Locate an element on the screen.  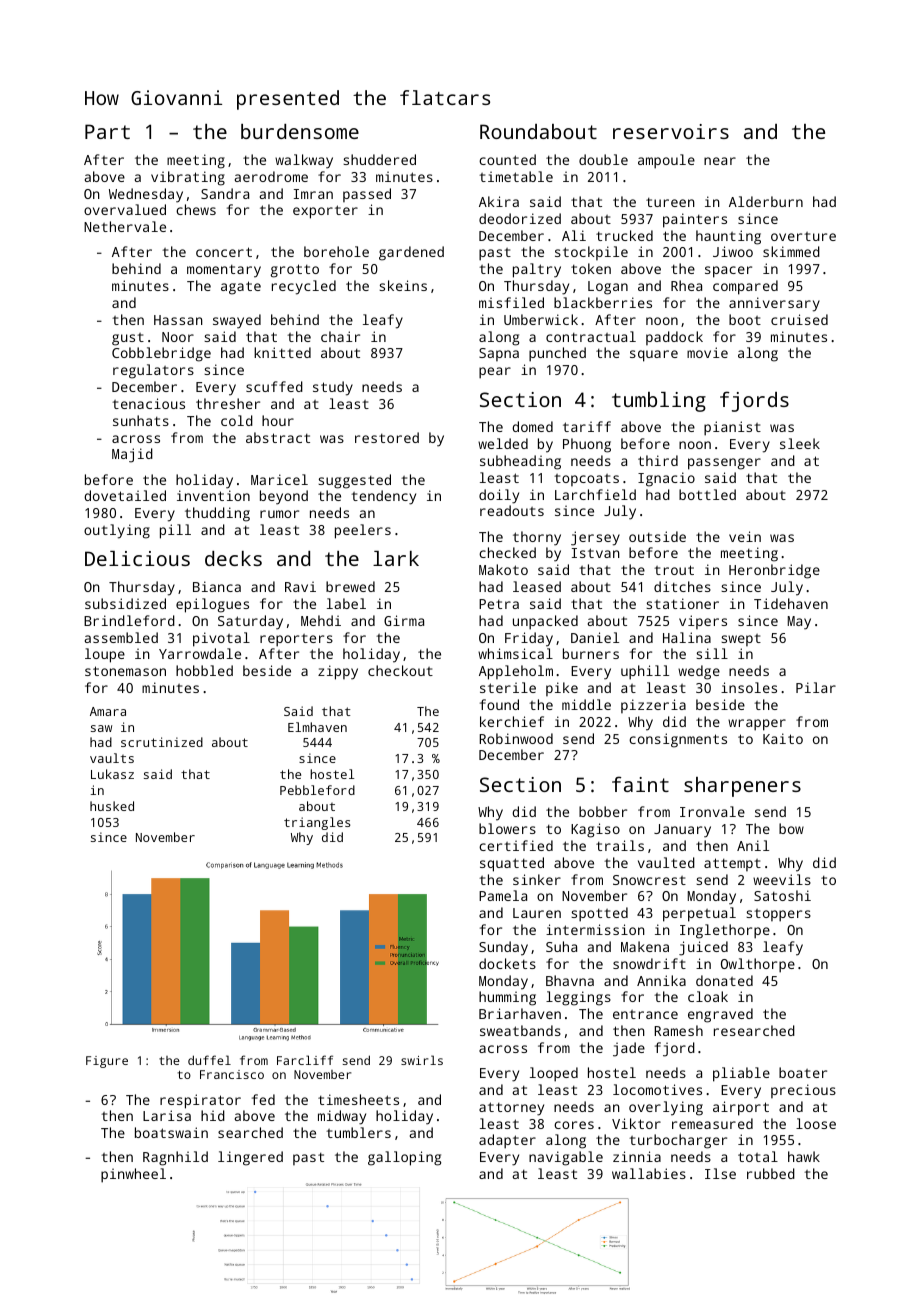
Bhavna is located at coordinates (570, 980).
